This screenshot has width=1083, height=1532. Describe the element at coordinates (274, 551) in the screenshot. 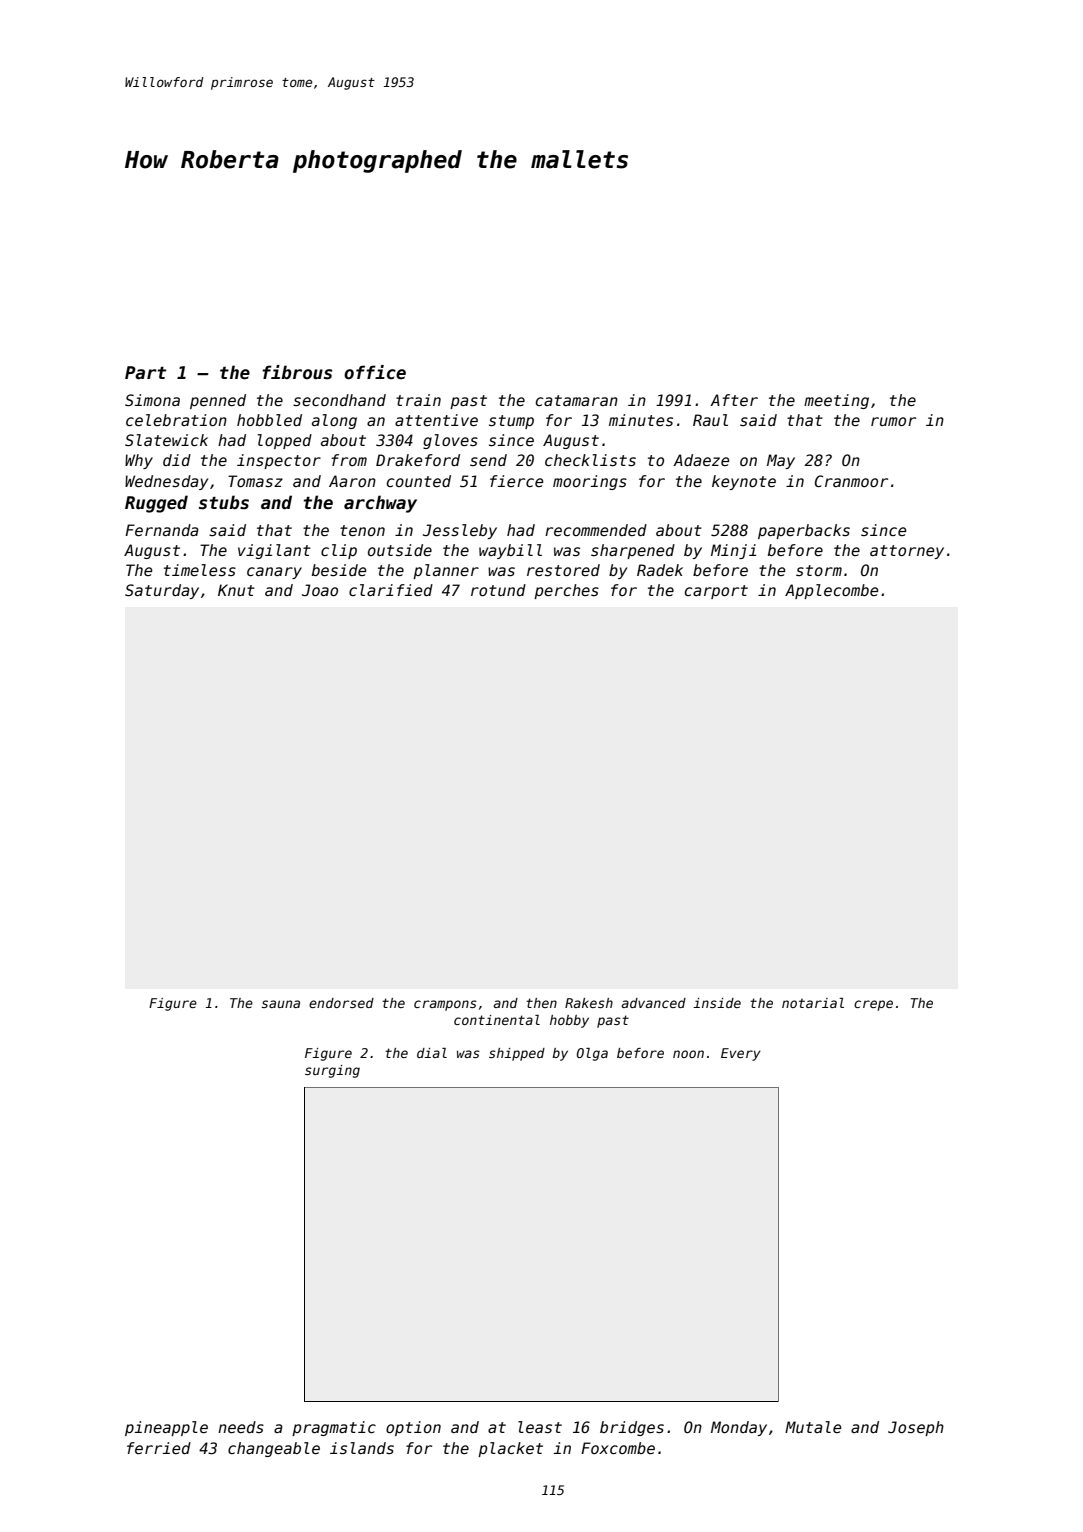

I see `vigilant` at that location.
